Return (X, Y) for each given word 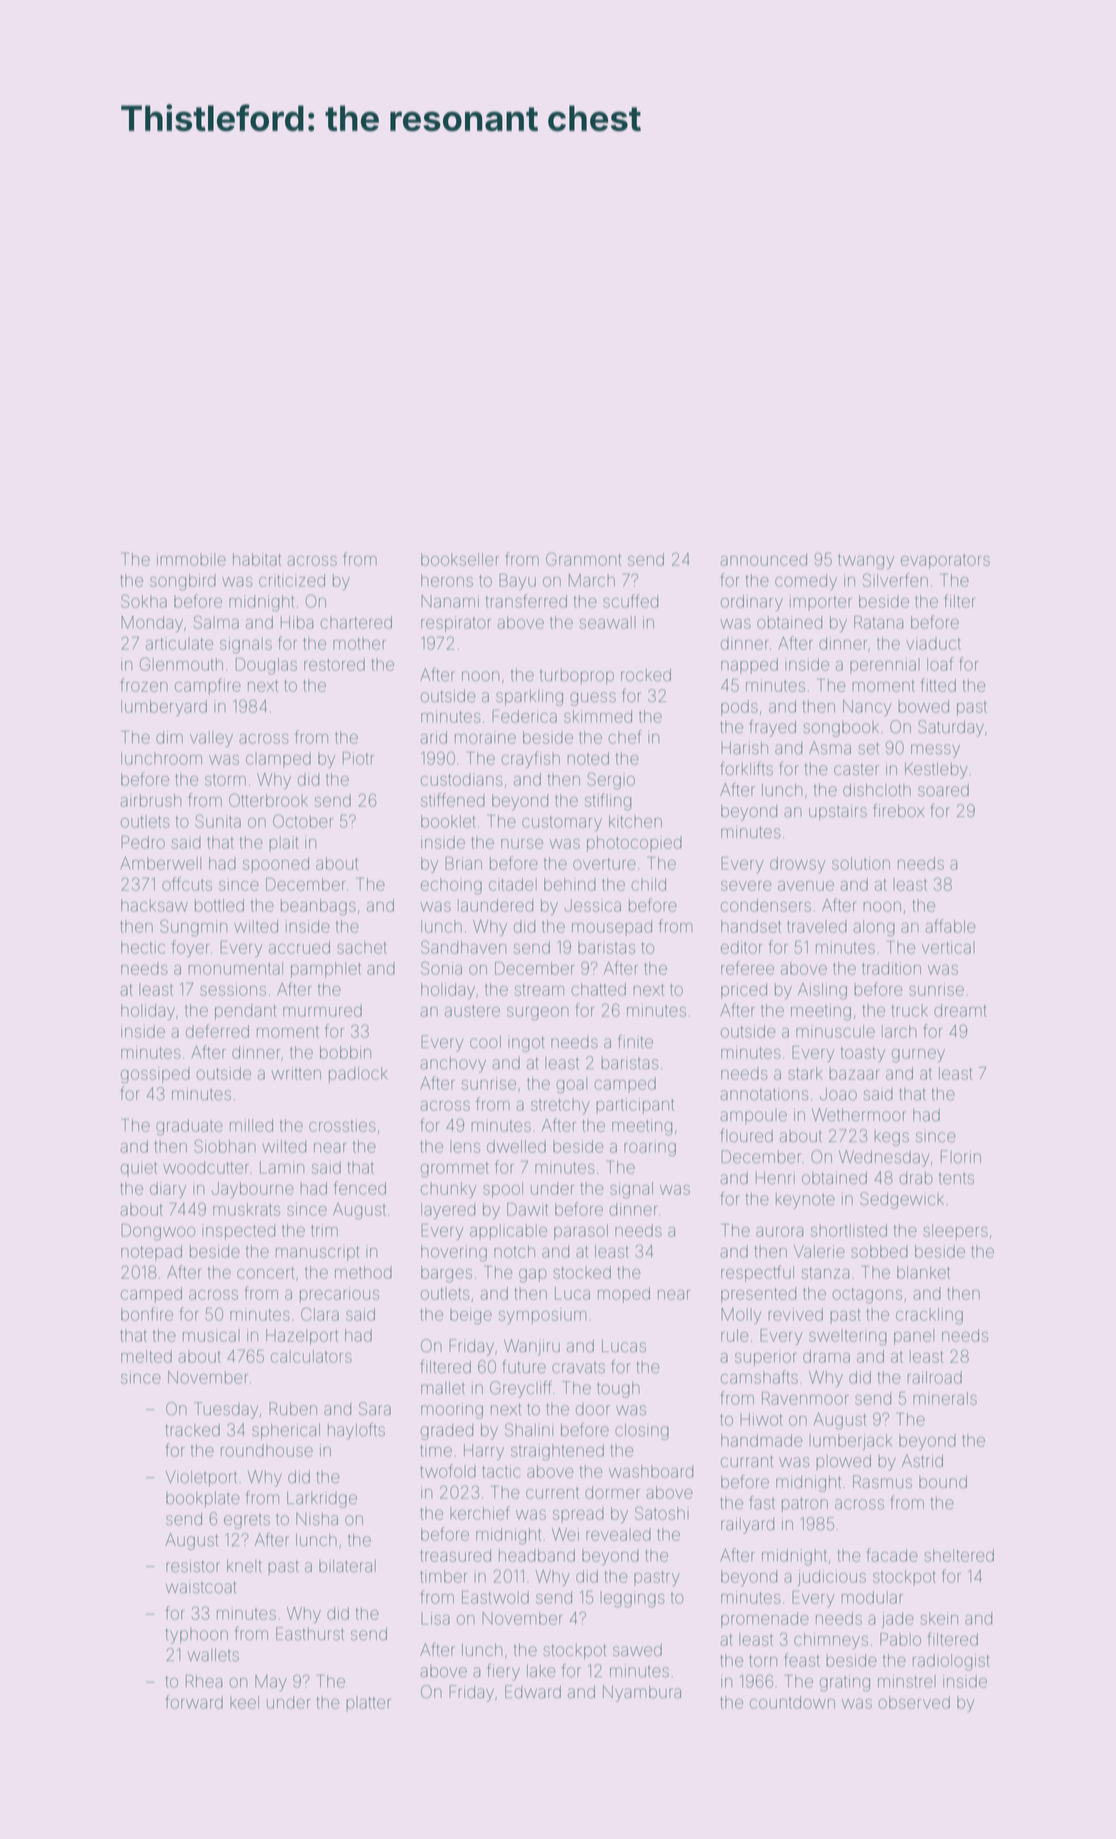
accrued (299, 947)
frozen (144, 685)
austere (472, 1011)
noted (588, 758)
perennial (885, 666)
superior (766, 1358)
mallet (443, 1388)
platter (368, 1704)
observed (914, 1702)
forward (194, 1702)
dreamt (960, 1010)
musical (211, 1335)
